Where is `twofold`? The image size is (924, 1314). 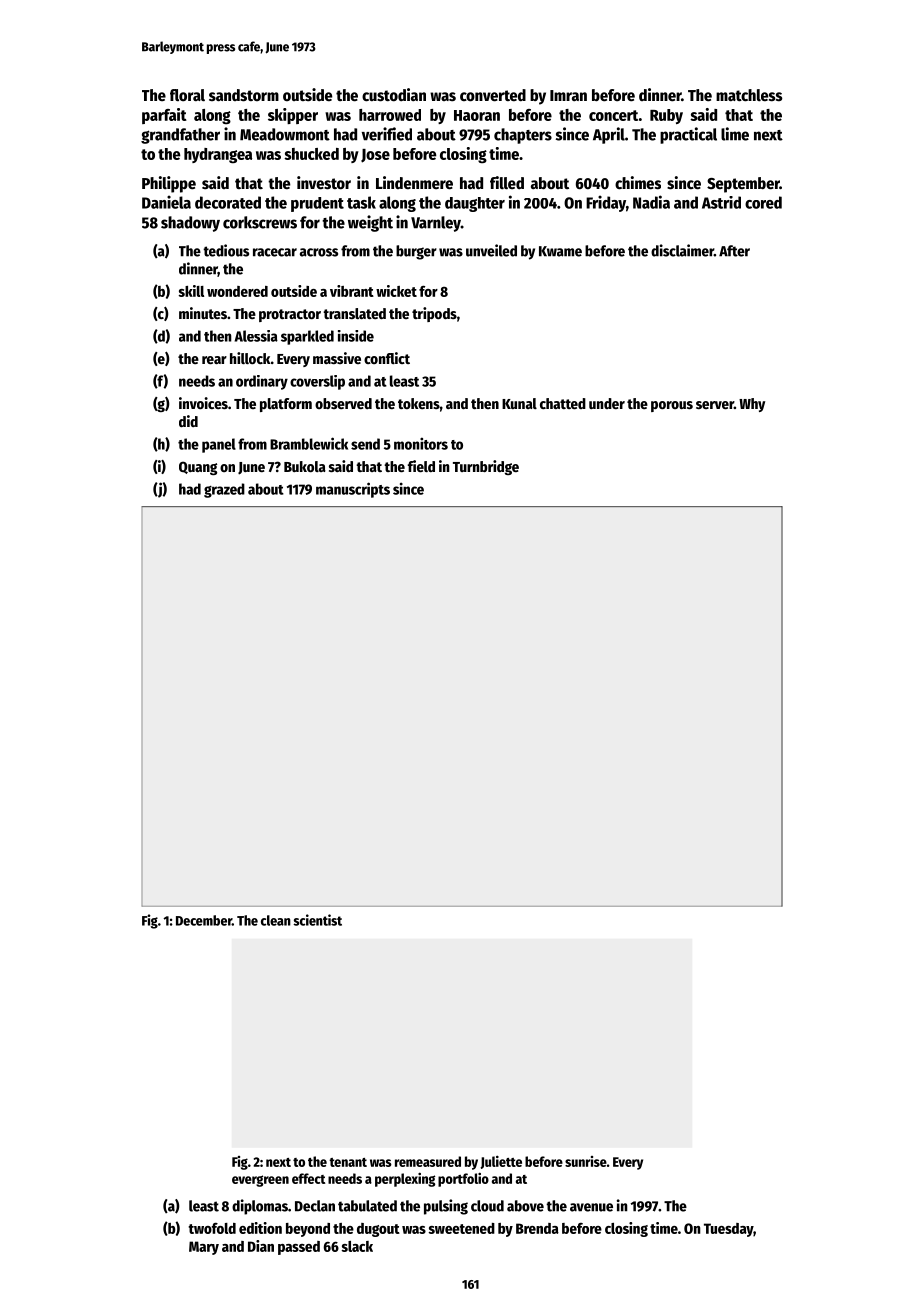
twofold is located at coordinates (212, 1228).
